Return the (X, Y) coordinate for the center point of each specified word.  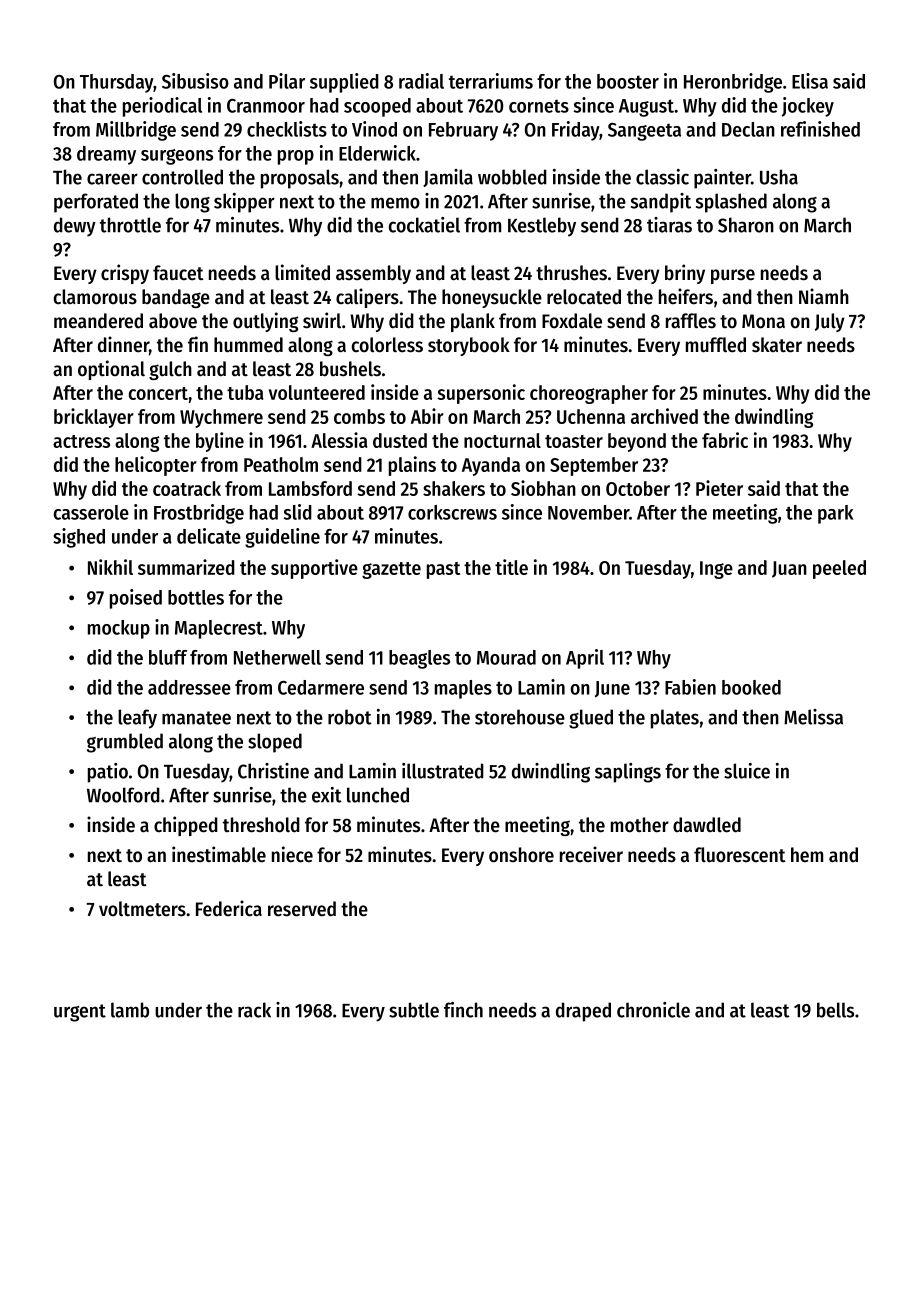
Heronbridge (733, 83)
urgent (80, 1013)
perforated (96, 203)
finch (463, 1010)
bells (835, 1010)
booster (628, 81)
